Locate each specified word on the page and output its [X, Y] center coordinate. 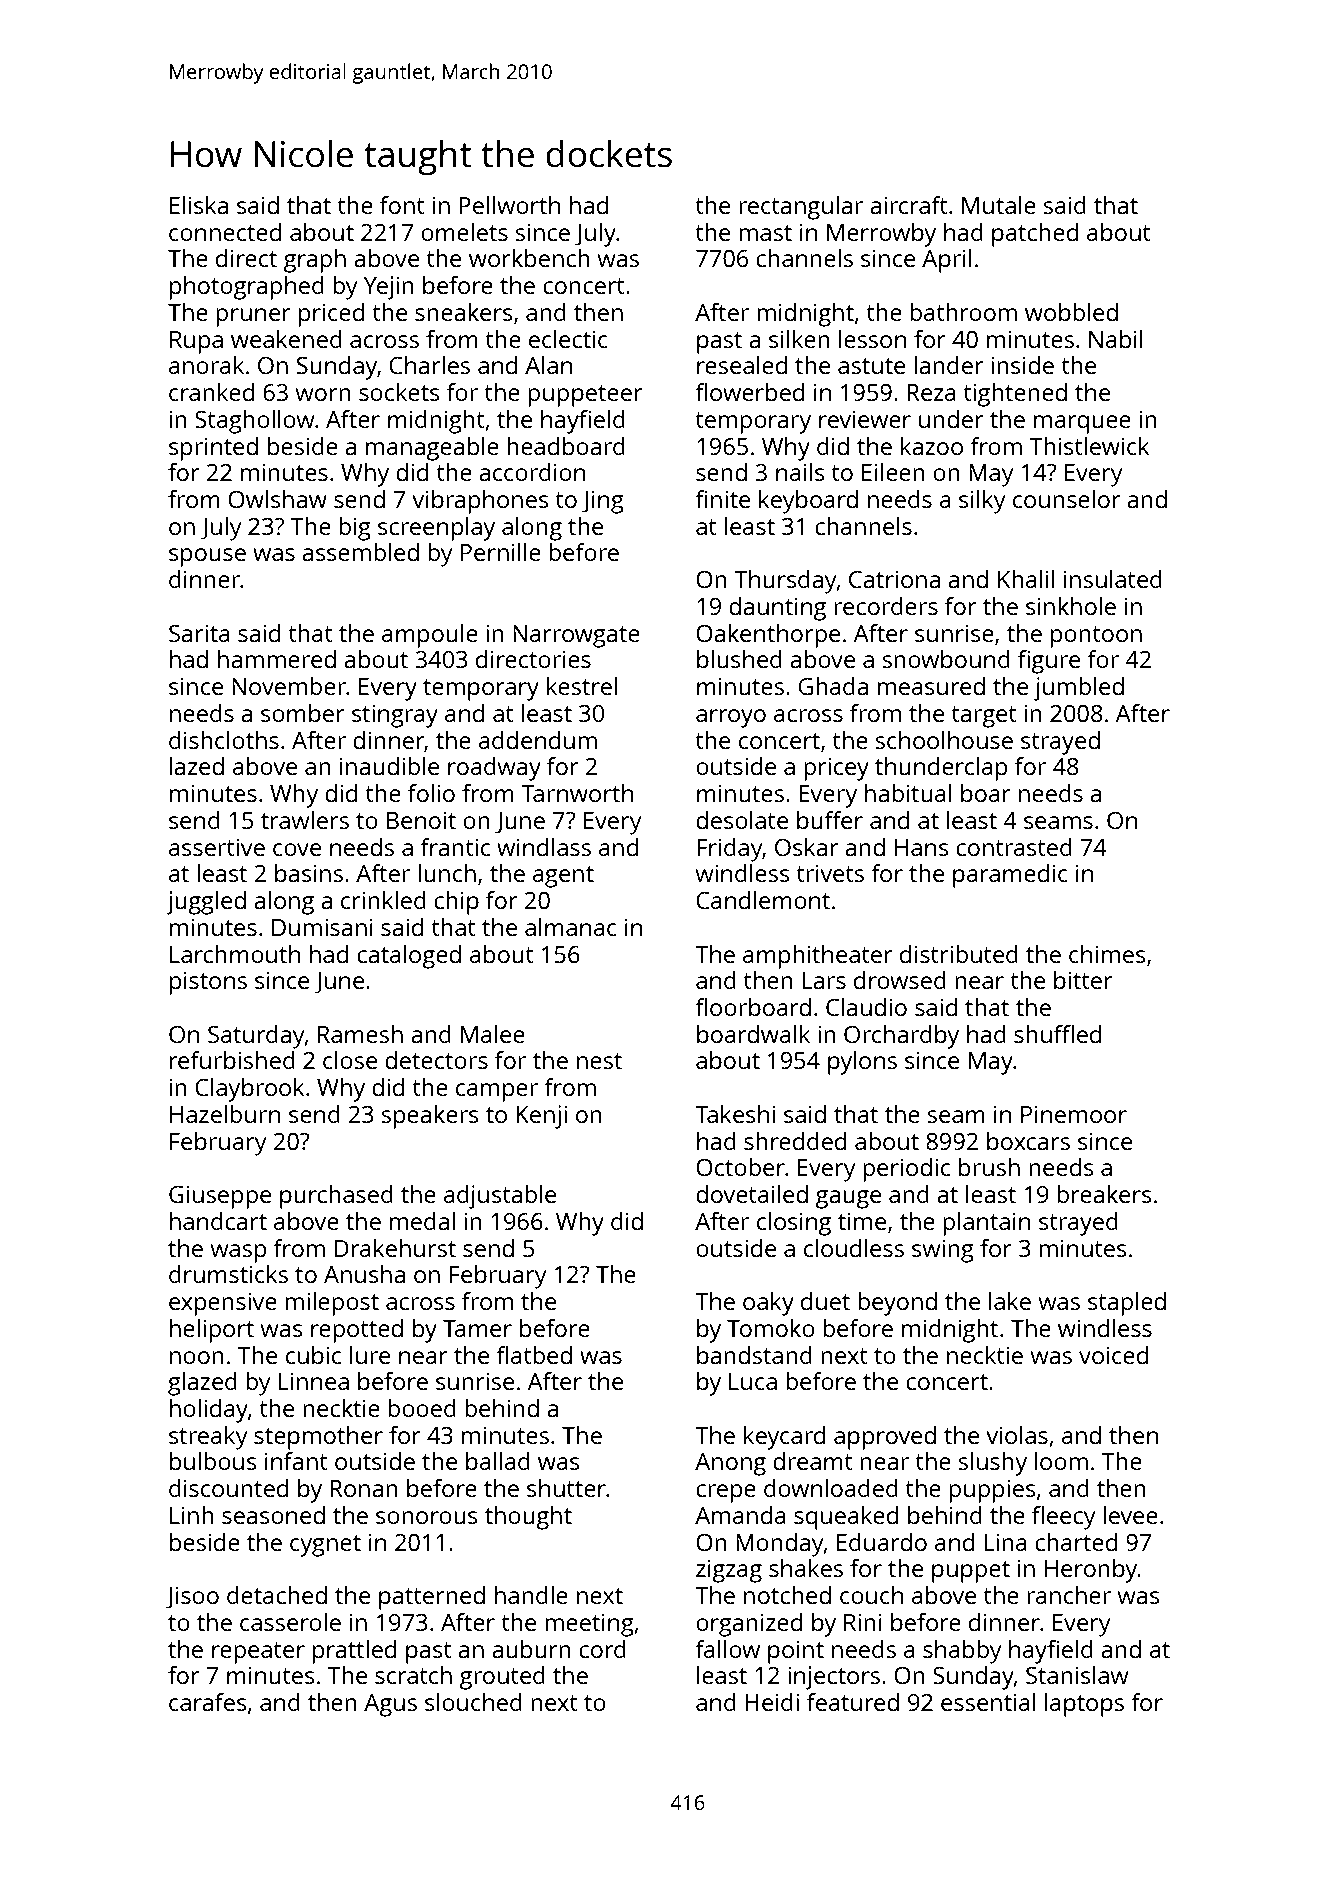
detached [277, 1595]
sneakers [464, 312]
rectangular [801, 208]
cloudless [854, 1248]
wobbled [1071, 312]
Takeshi [735, 1114]
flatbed [534, 1355]
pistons [208, 983]
